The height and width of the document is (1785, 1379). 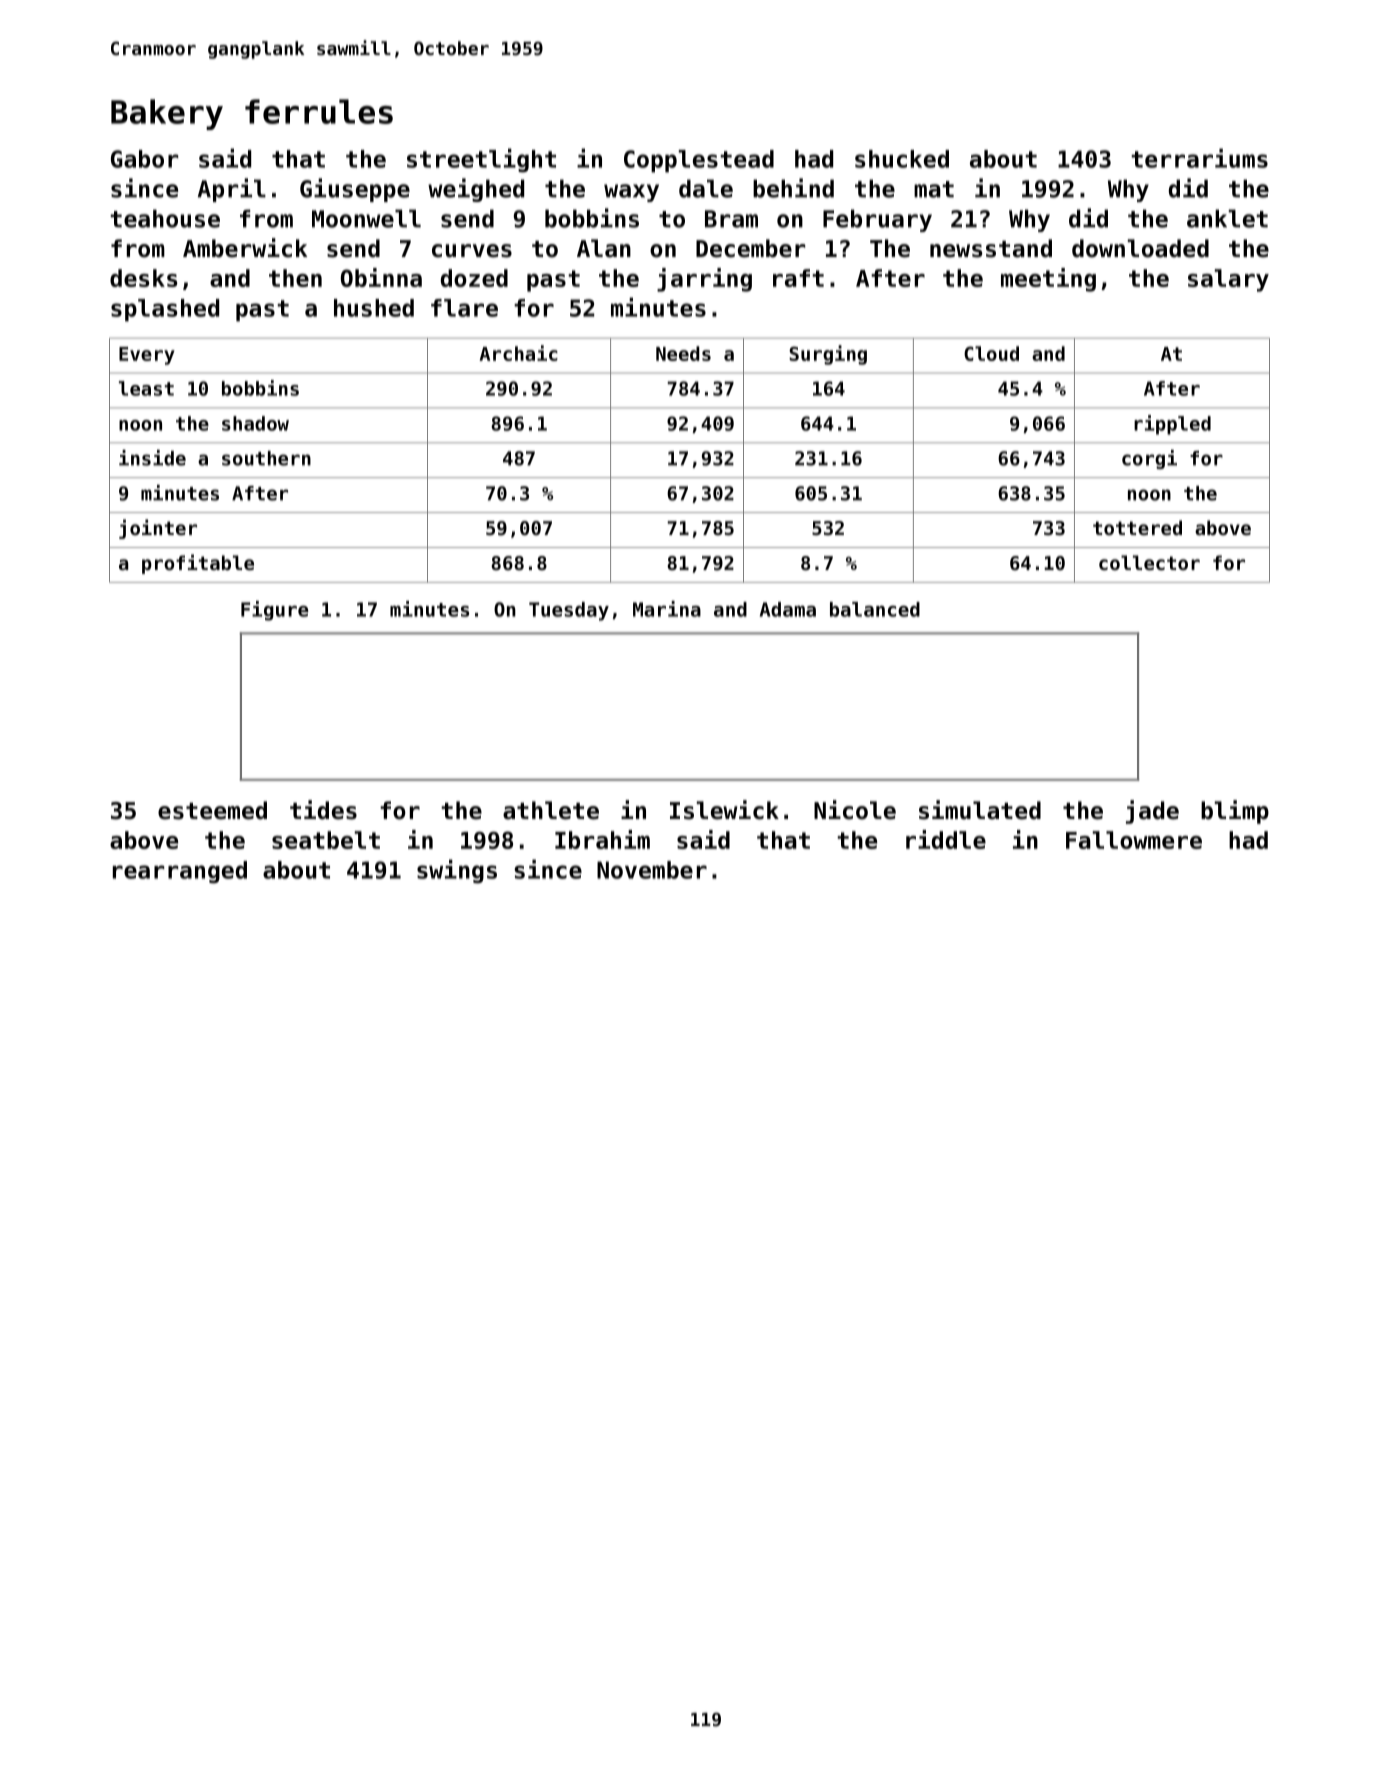 What do you see at coordinates (212, 810) in the document?
I see `esteemed` at bounding box center [212, 810].
